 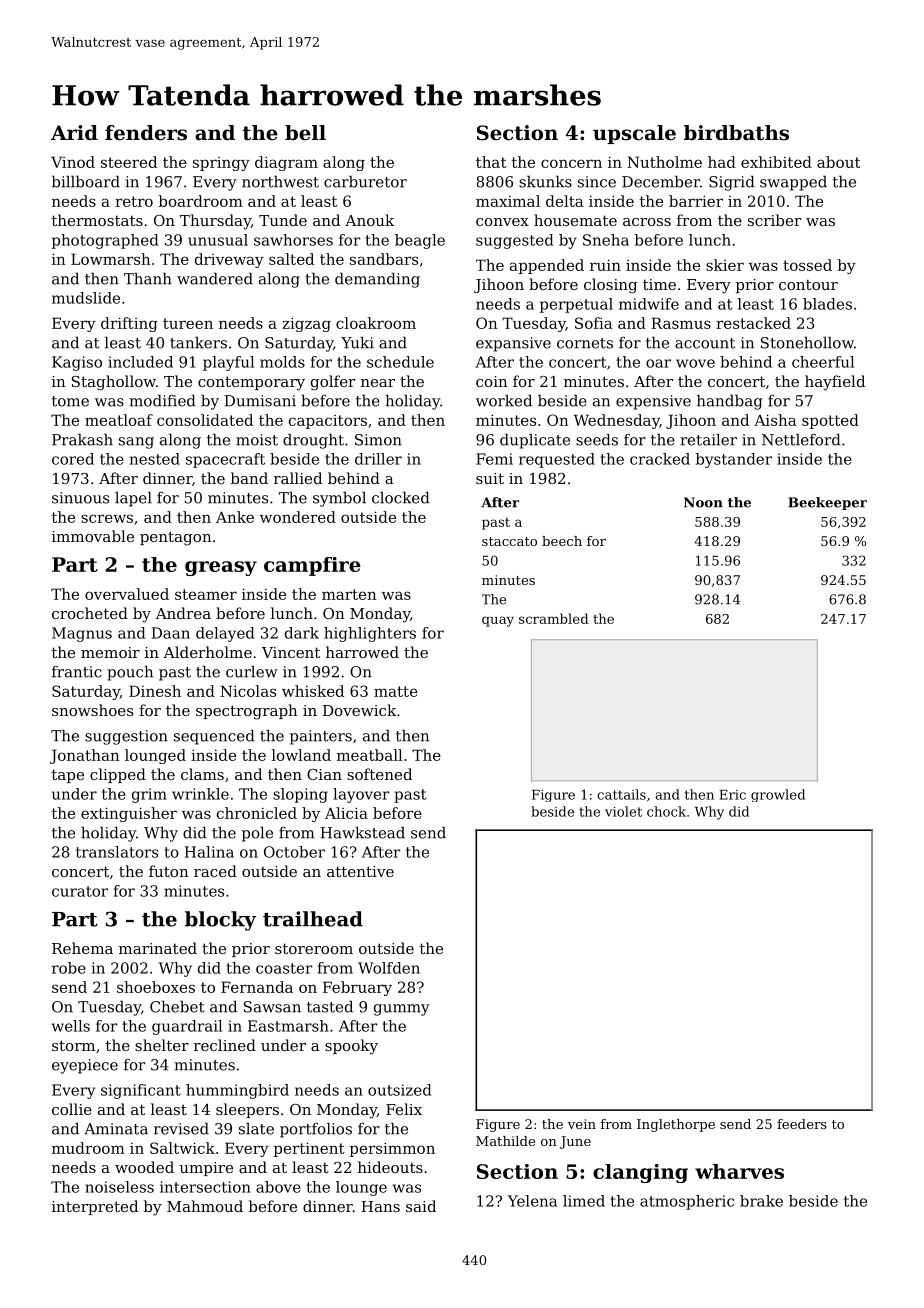 I want to click on vein, so click(x=582, y=1124).
